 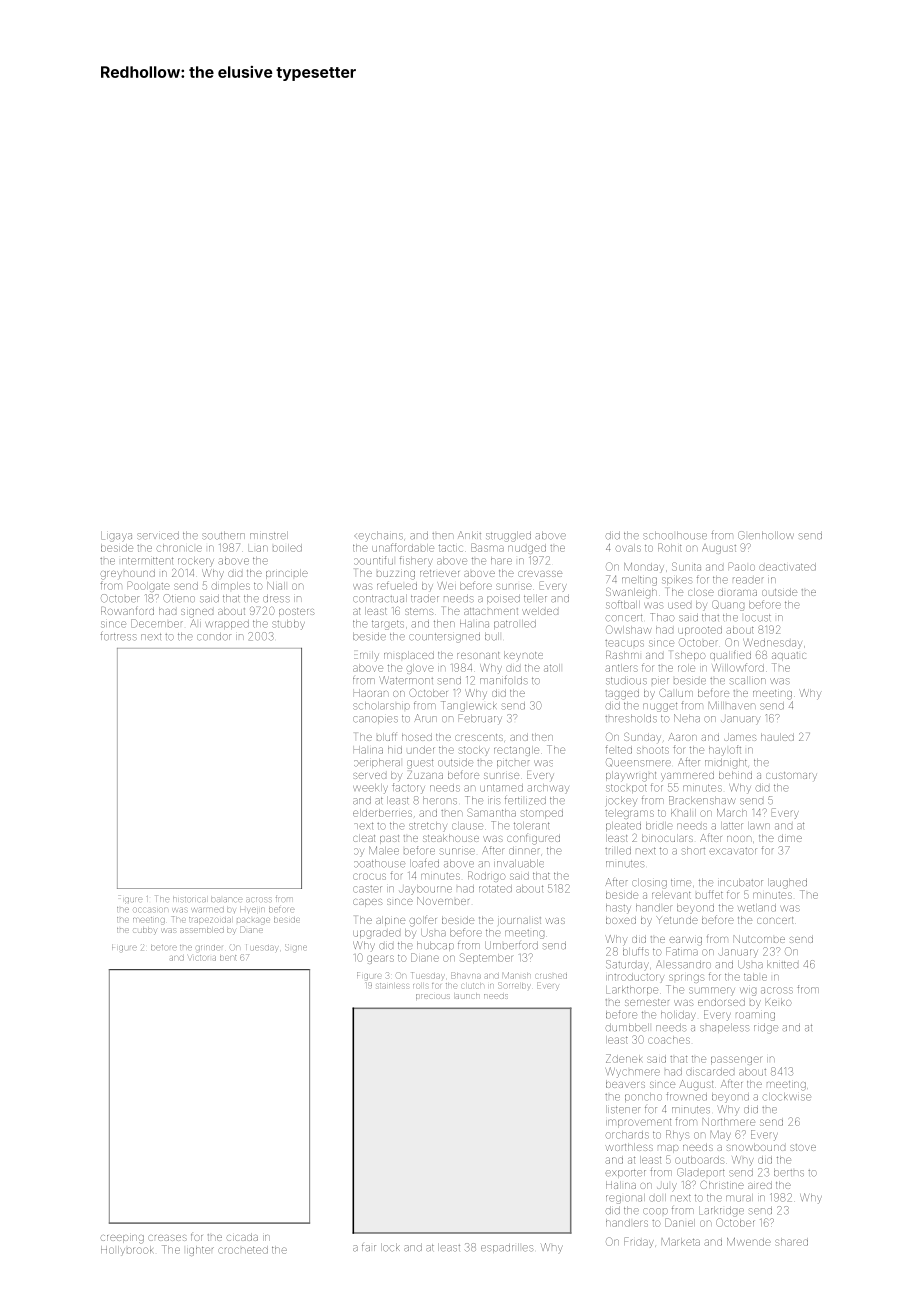 What do you see at coordinates (369, 1248) in the screenshot?
I see `fair` at bounding box center [369, 1248].
